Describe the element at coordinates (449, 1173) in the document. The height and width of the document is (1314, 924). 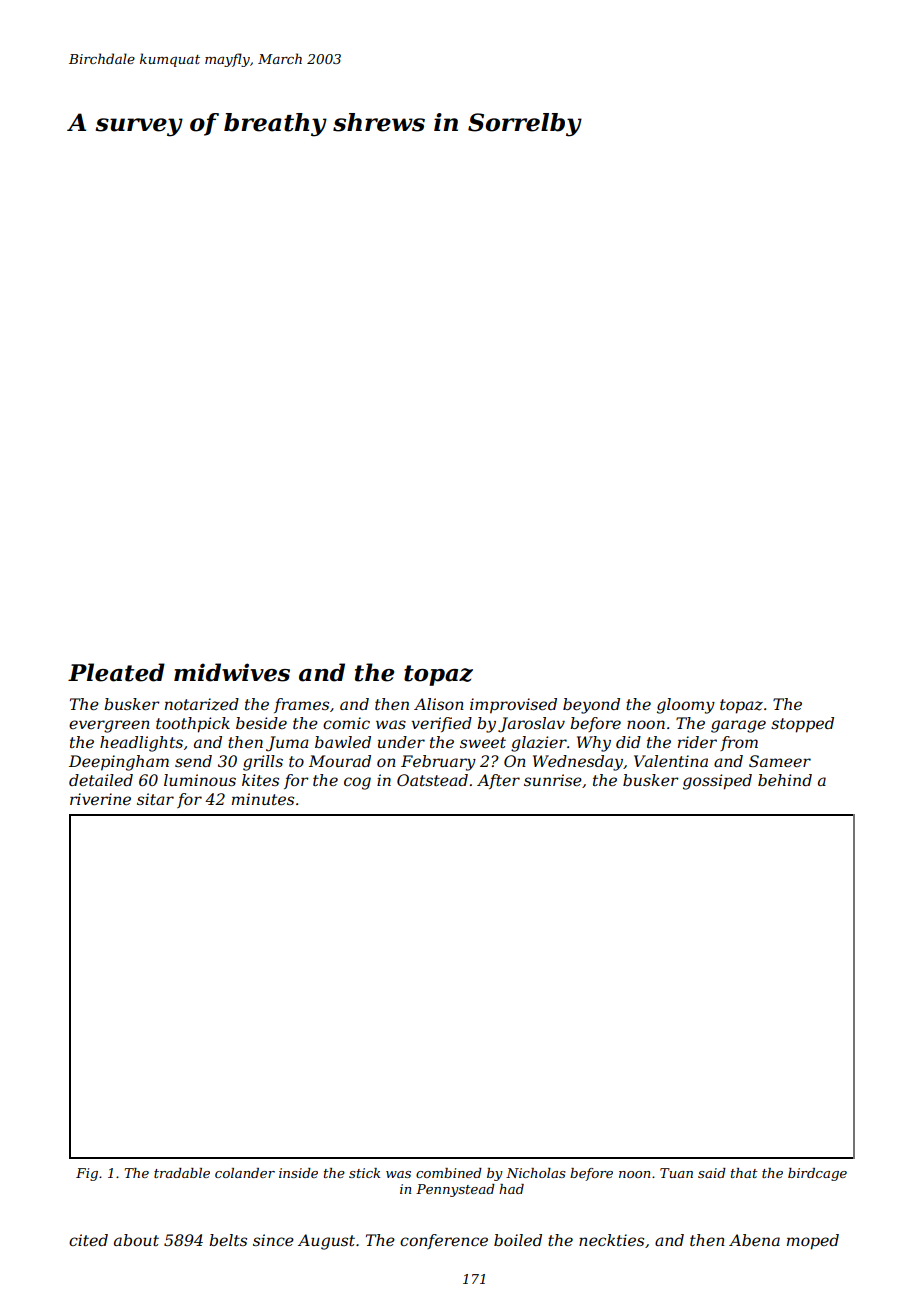
I see `combined` at that location.
